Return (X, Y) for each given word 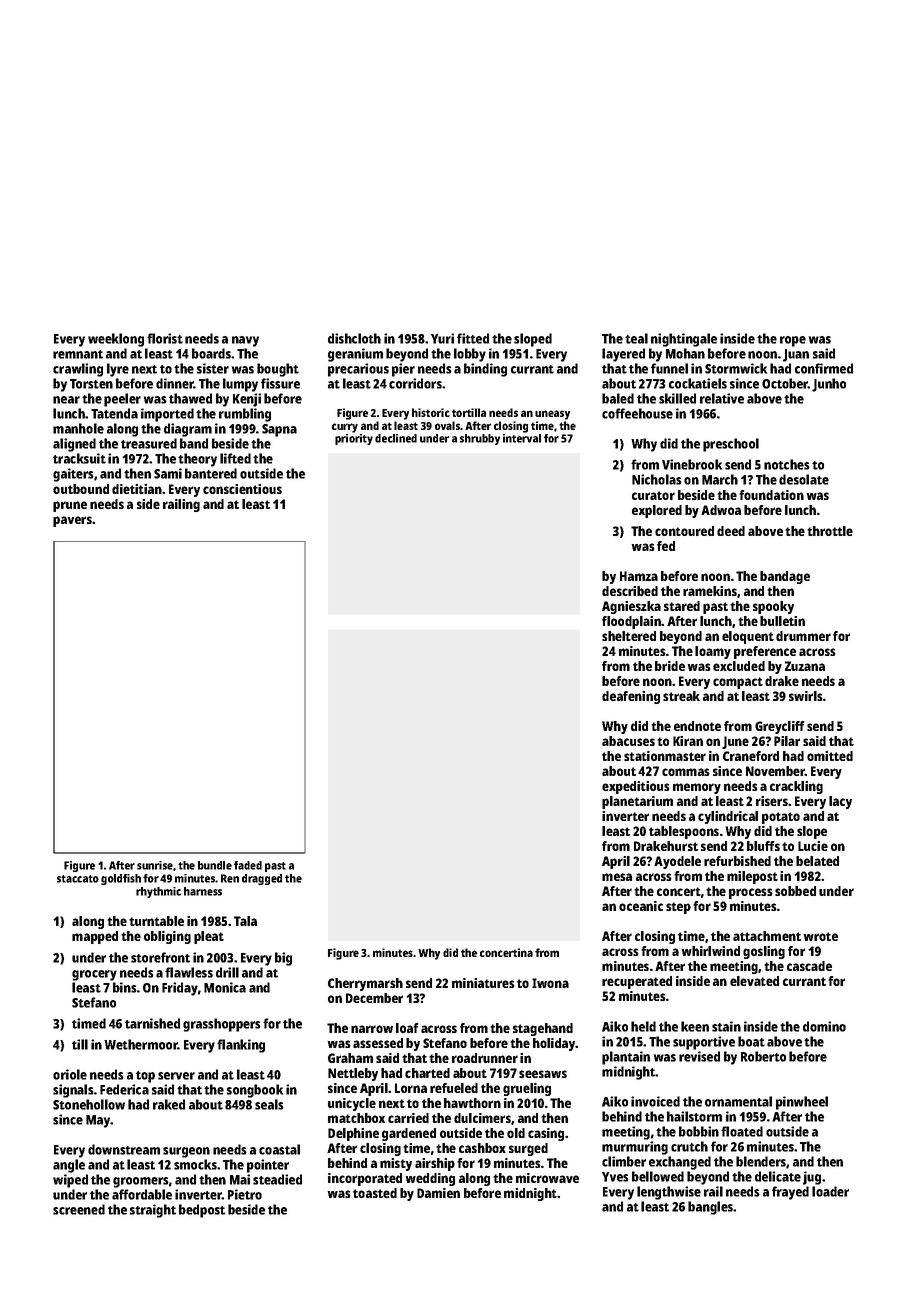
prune (70, 506)
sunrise (155, 865)
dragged (262, 879)
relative (722, 398)
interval (522, 438)
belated (817, 861)
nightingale (684, 340)
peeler (122, 400)
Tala (245, 921)
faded (248, 865)
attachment (767, 936)
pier (403, 370)
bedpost (202, 1211)
